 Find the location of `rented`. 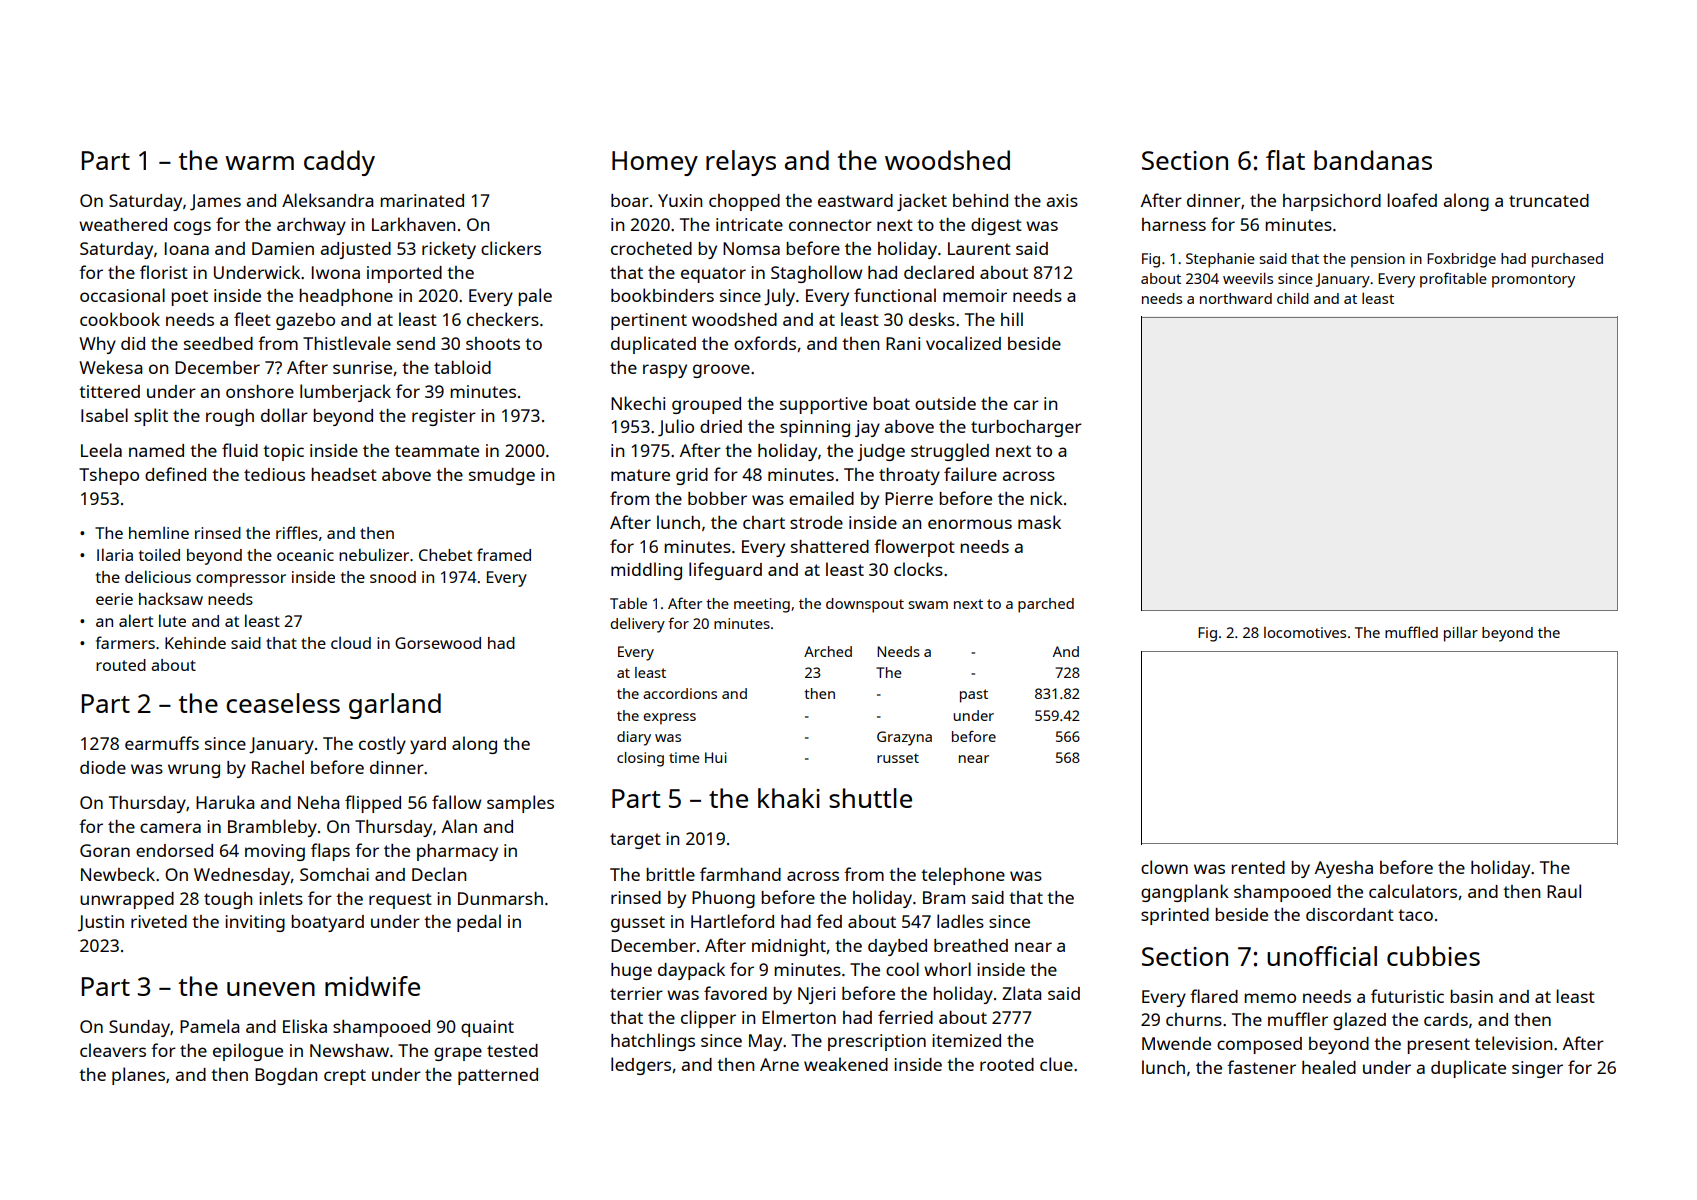

rented is located at coordinates (1258, 867).
